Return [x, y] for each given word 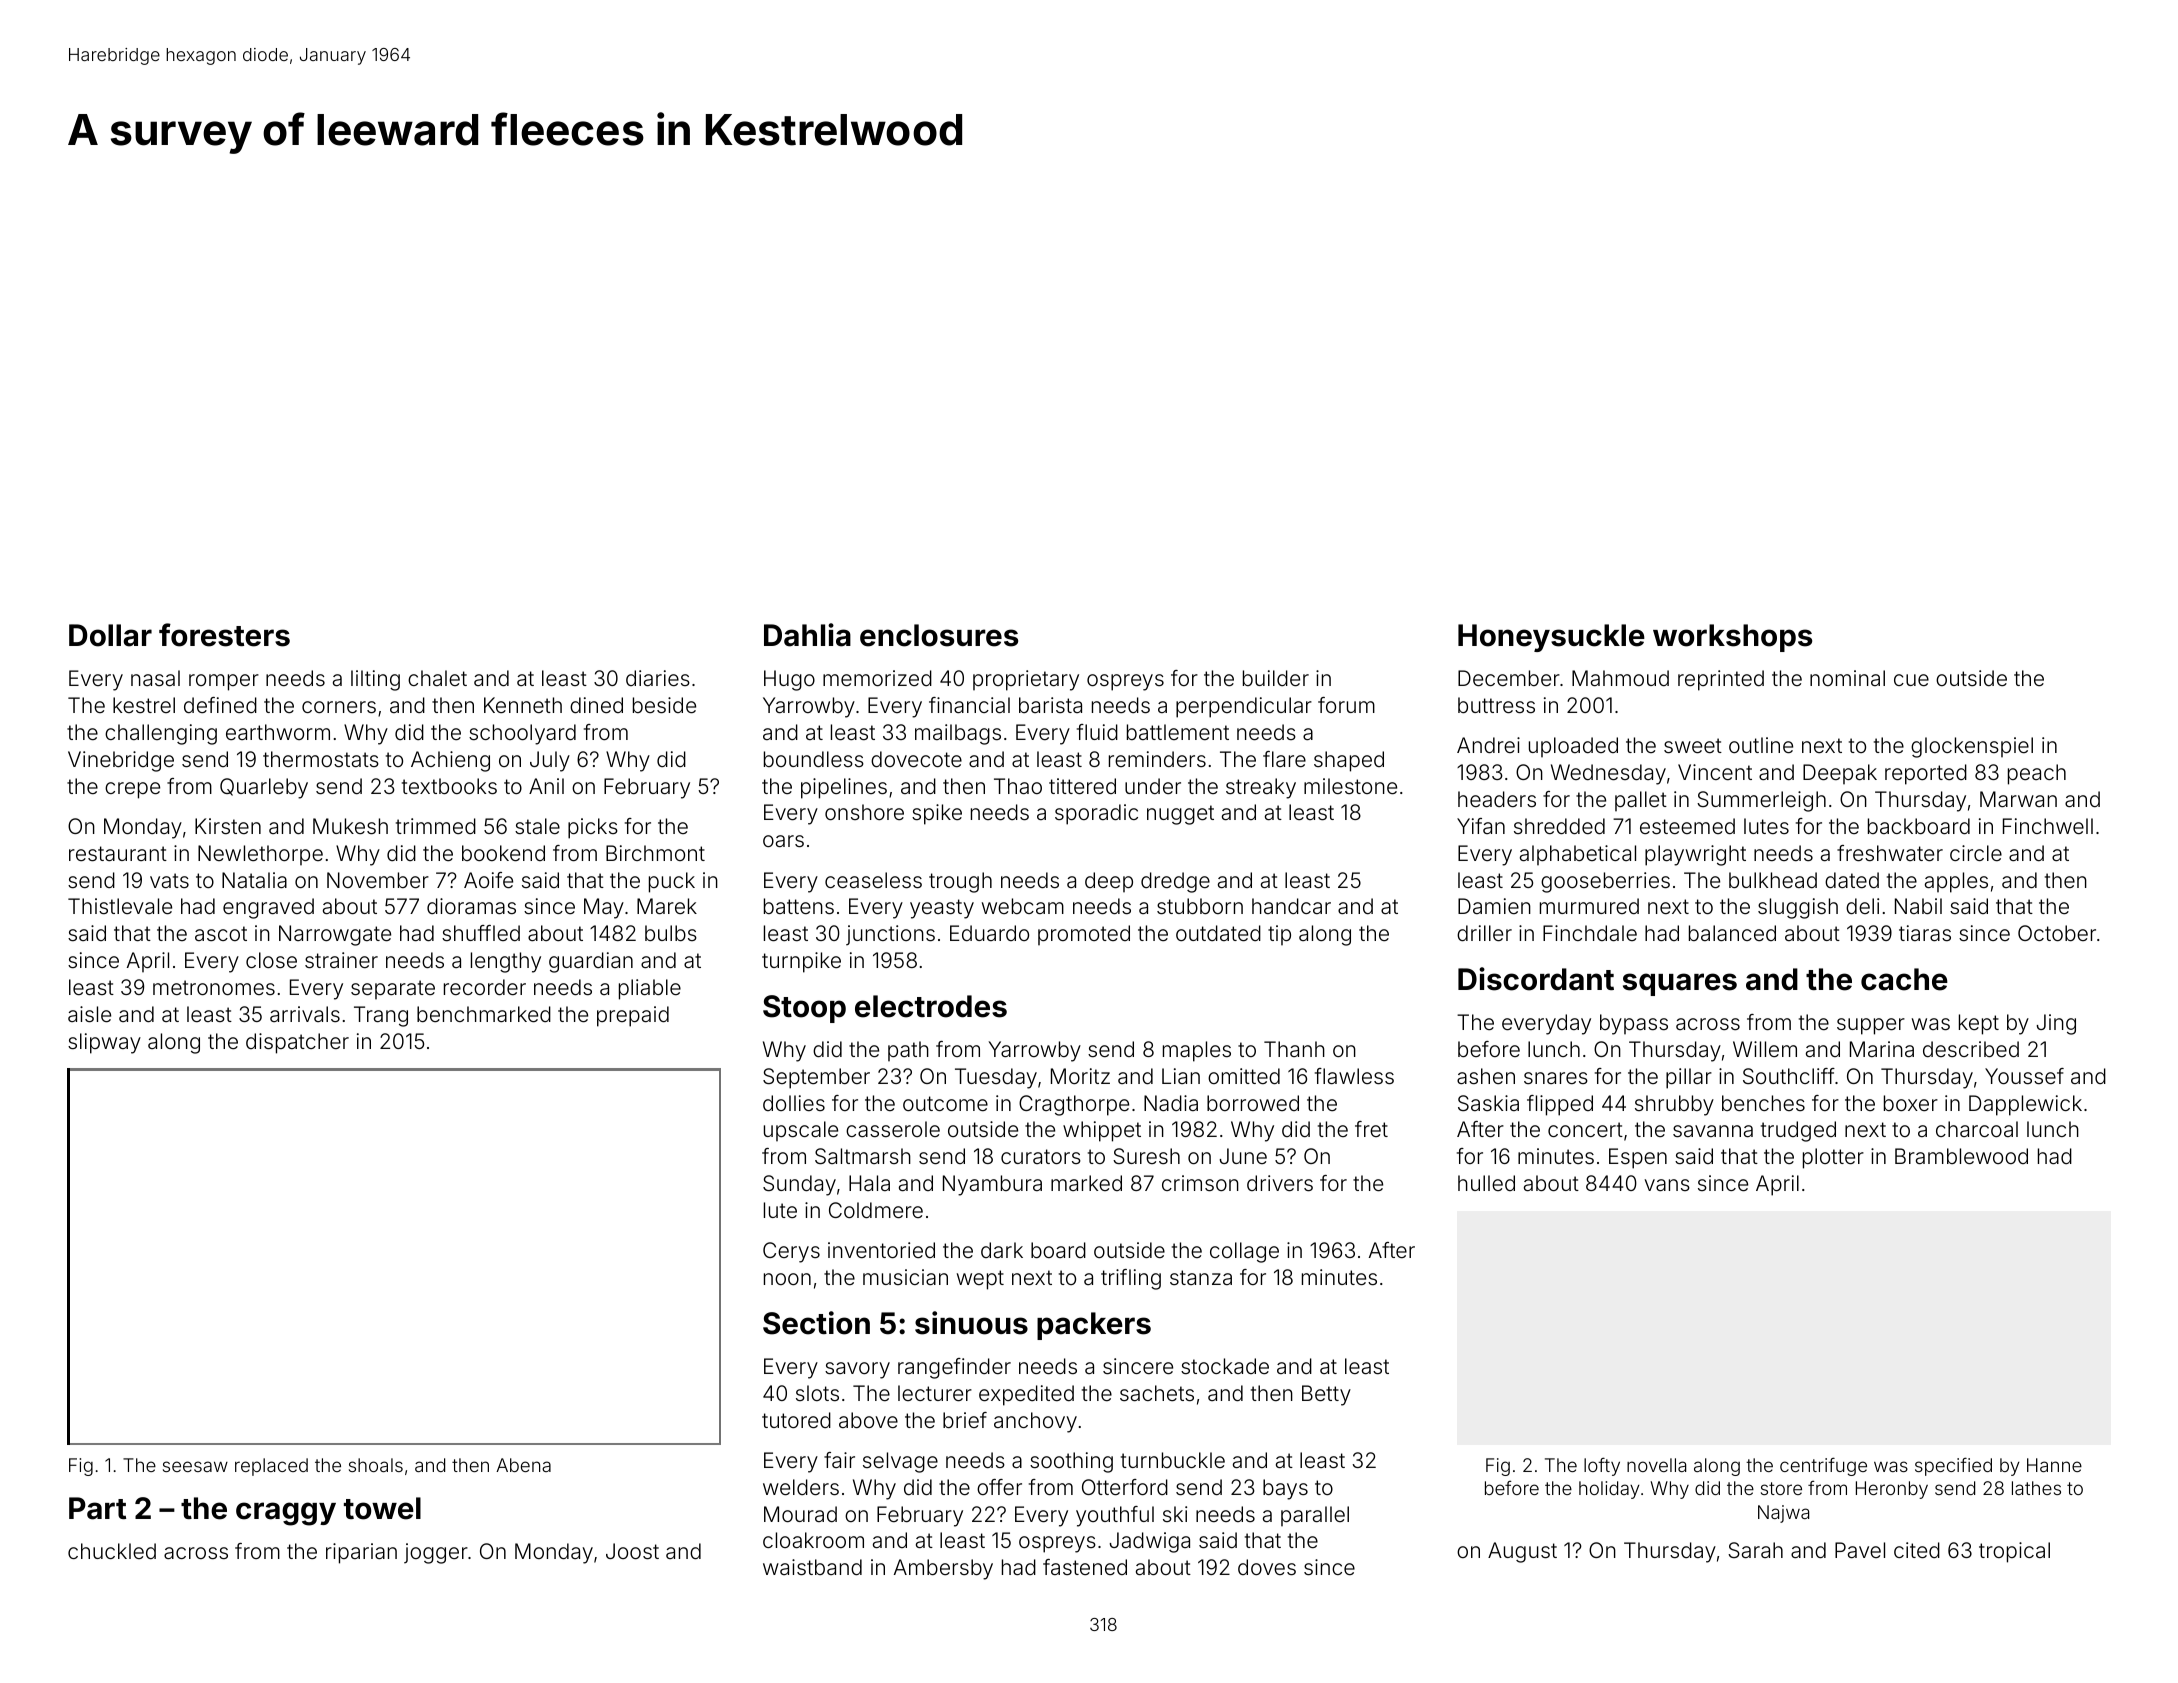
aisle [89, 1014]
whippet [1102, 1131]
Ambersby [943, 1569]
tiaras [1925, 933]
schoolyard [522, 734]
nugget [1180, 815]
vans [1667, 1185]
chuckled [112, 1551]
